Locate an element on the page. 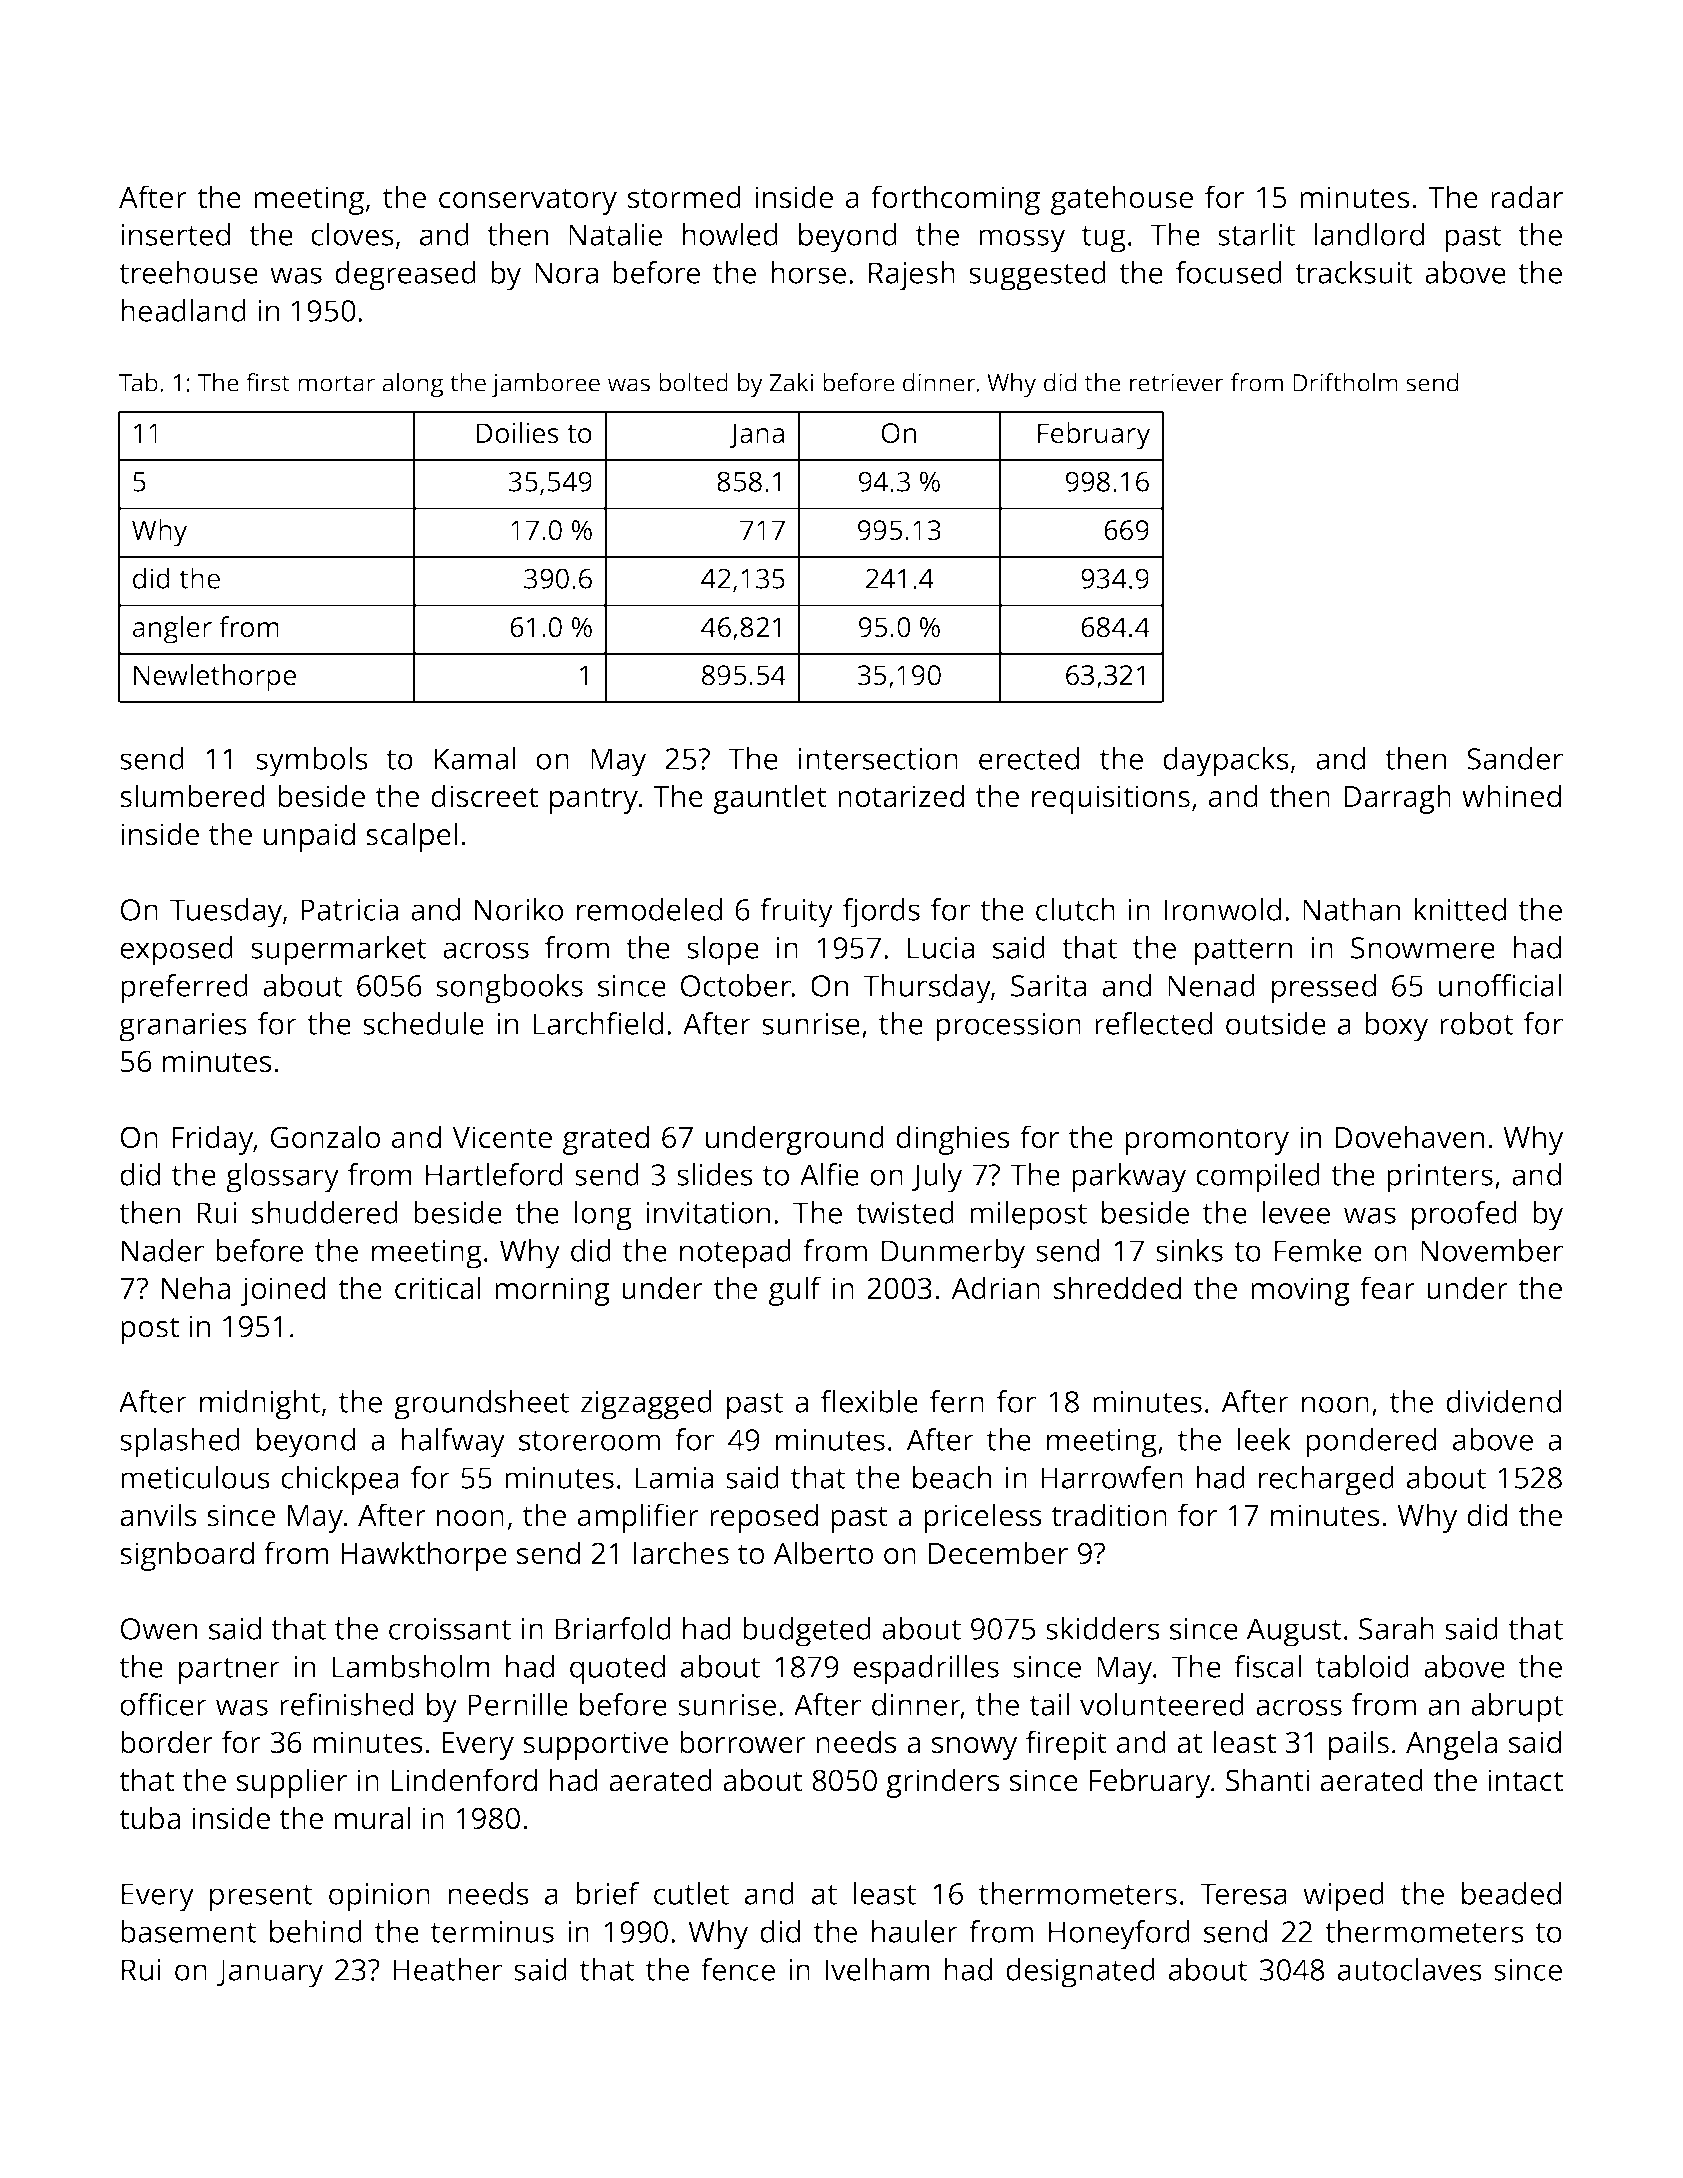 This page has width=1683, height=2178. pails is located at coordinates (1359, 1745).
